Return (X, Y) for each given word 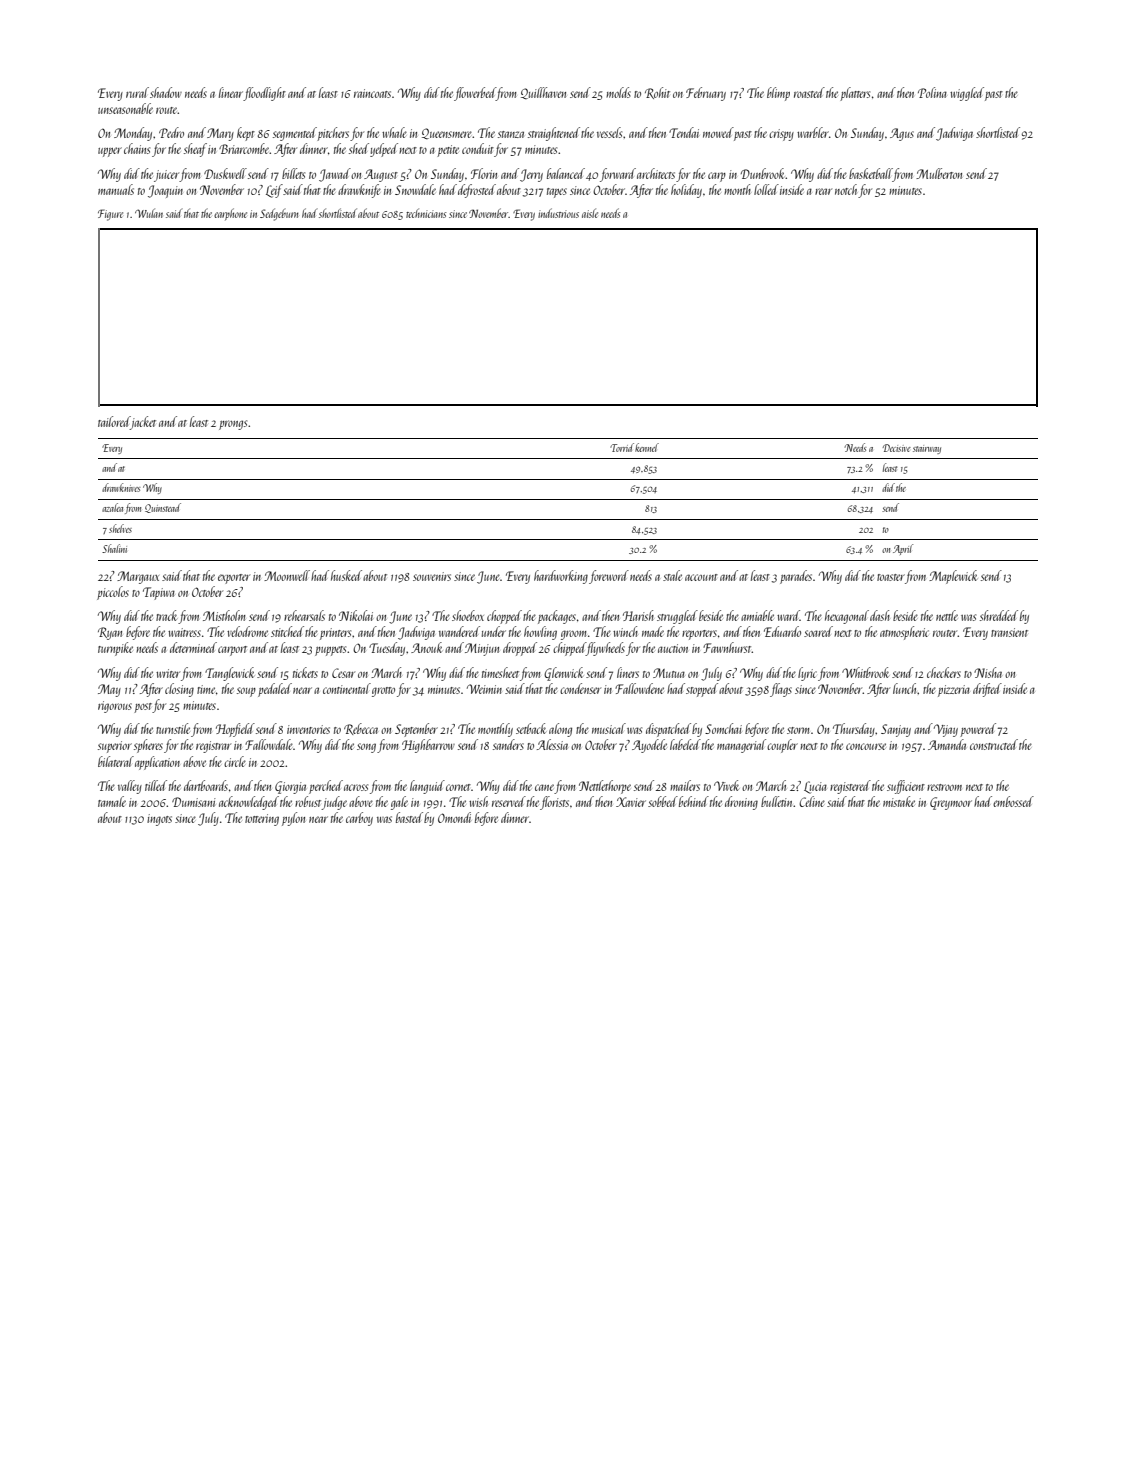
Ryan (110, 633)
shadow (166, 92)
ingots (159, 820)
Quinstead (163, 508)
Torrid (622, 447)
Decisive (897, 448)
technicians (426, 213)
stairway (927, 449)
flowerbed (475, 94)
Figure (110, 215)
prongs (233, 425)
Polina (932, 92)
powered (978, 730)
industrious (558, 213)
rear (823, 191)
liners (628, 672)
